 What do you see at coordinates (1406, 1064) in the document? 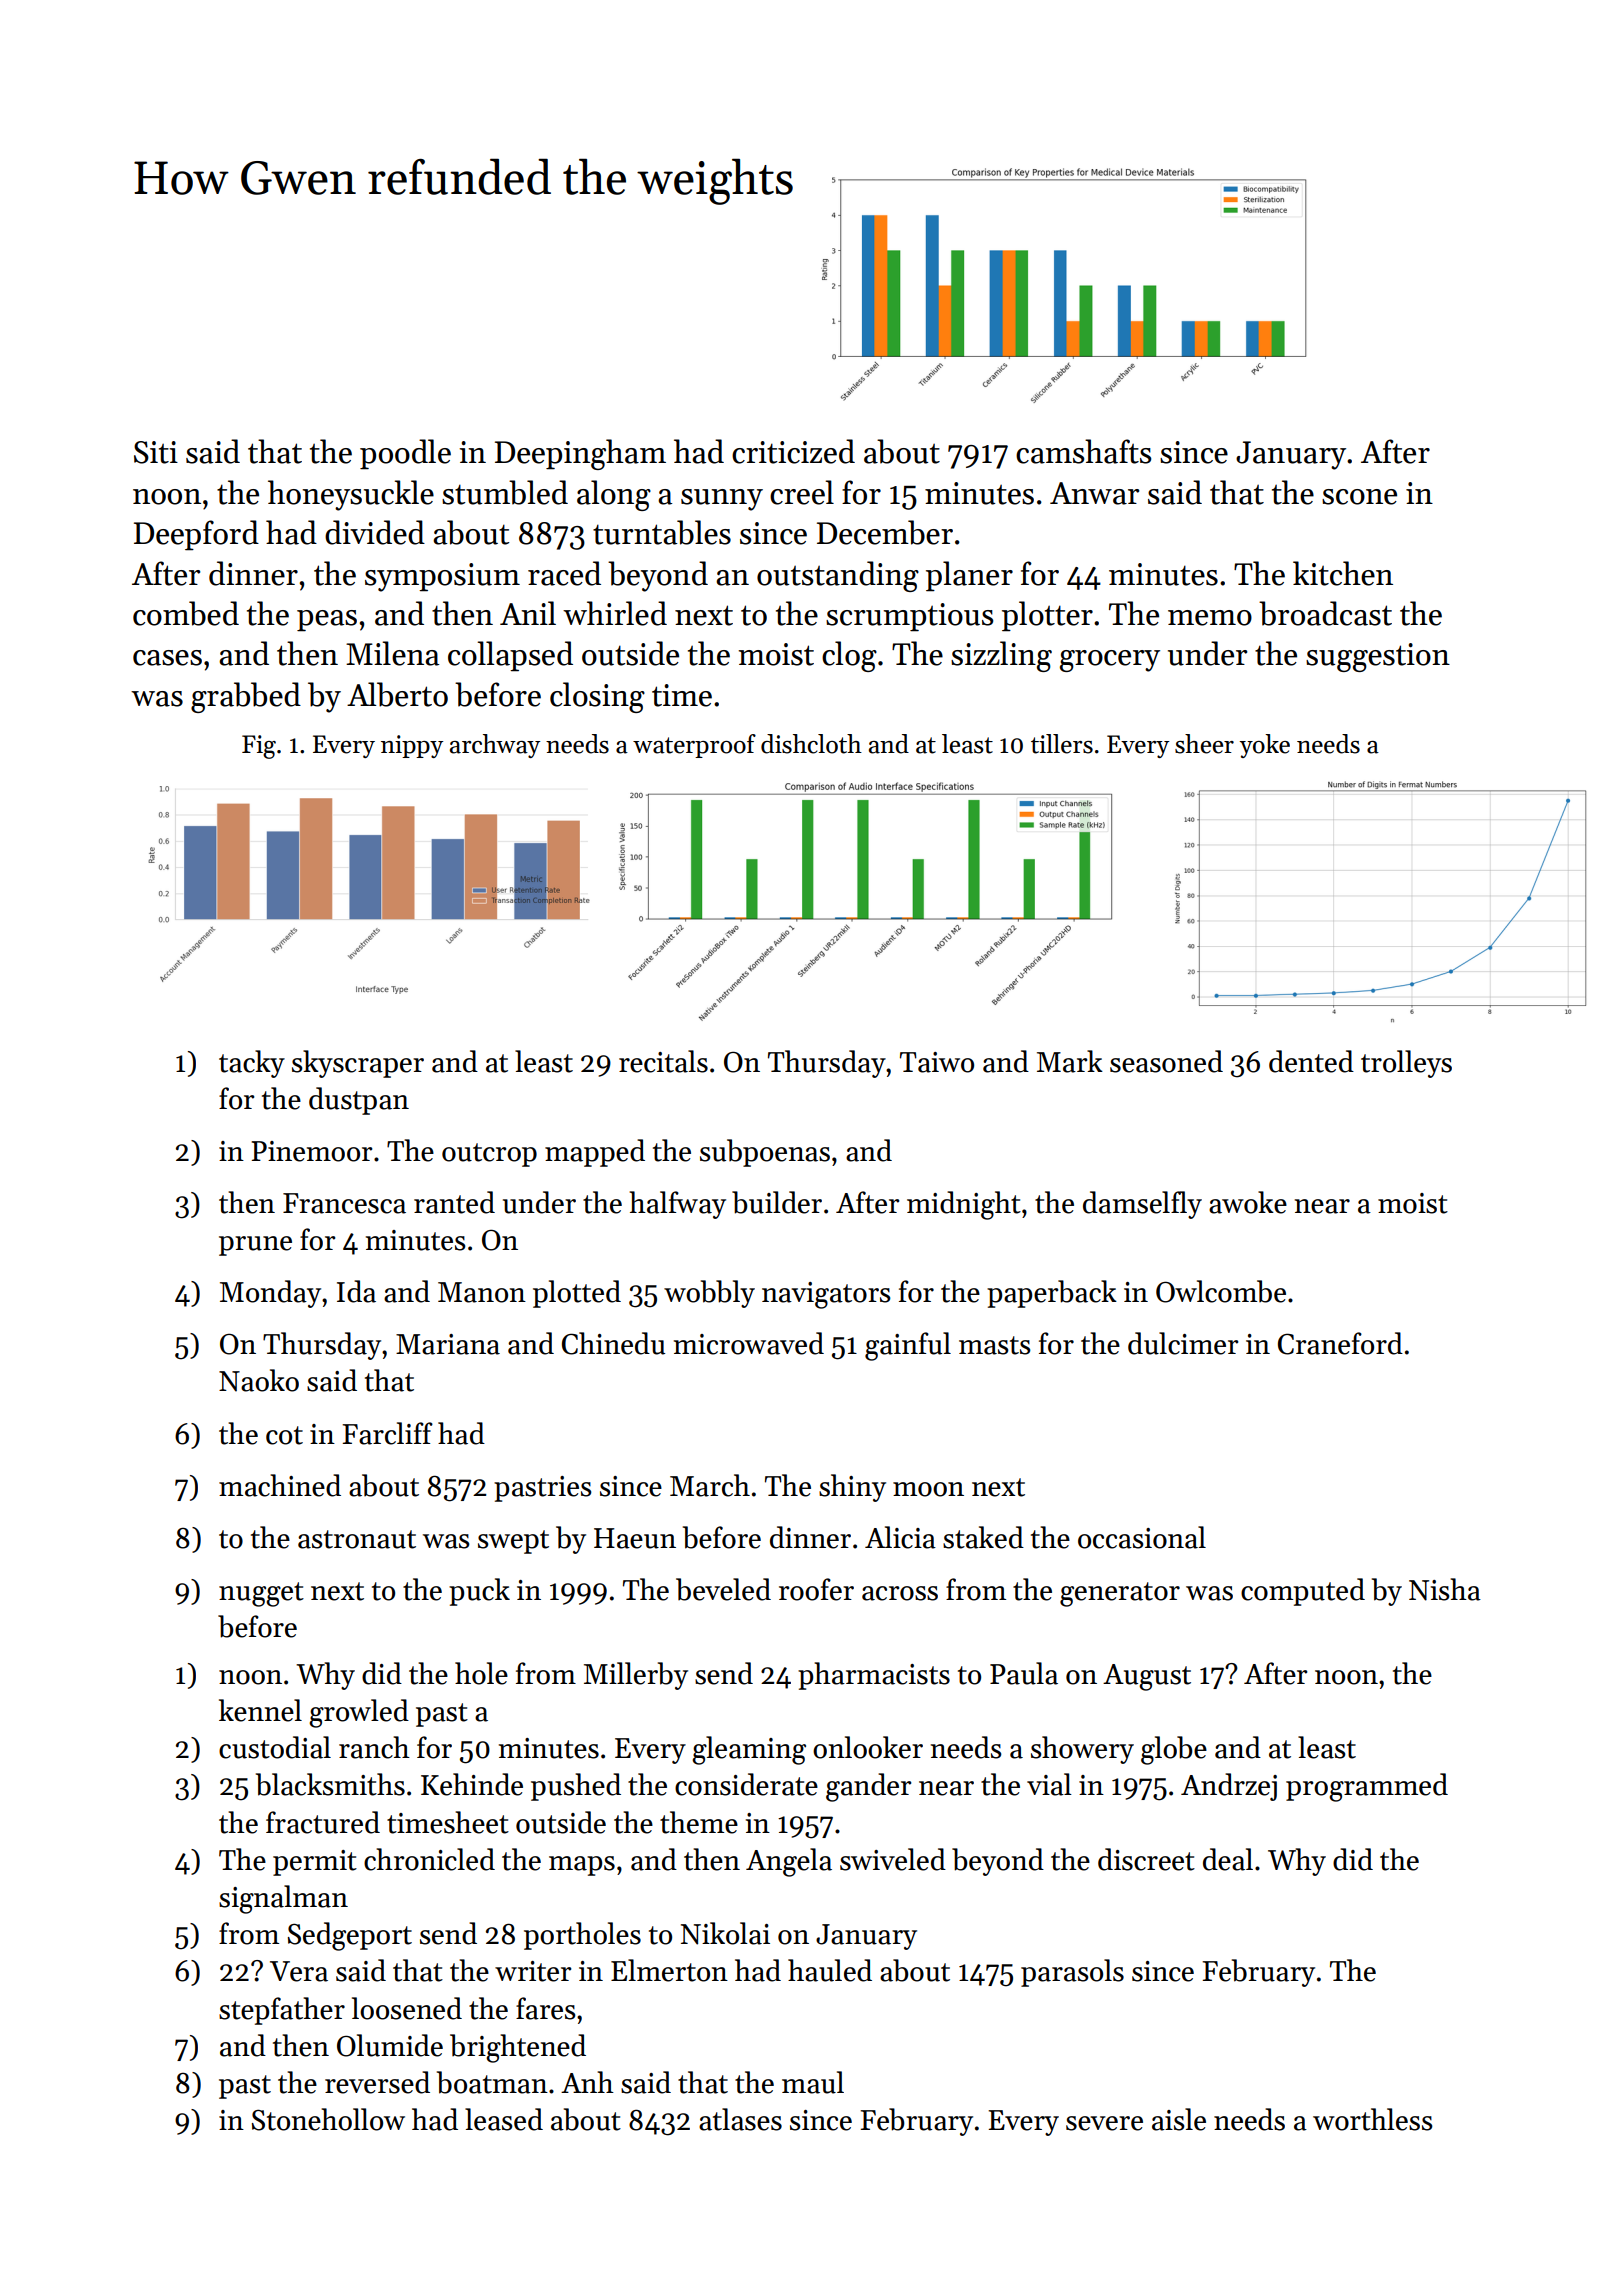
I see `trolleys` at bounding box center [1406, 1064].
